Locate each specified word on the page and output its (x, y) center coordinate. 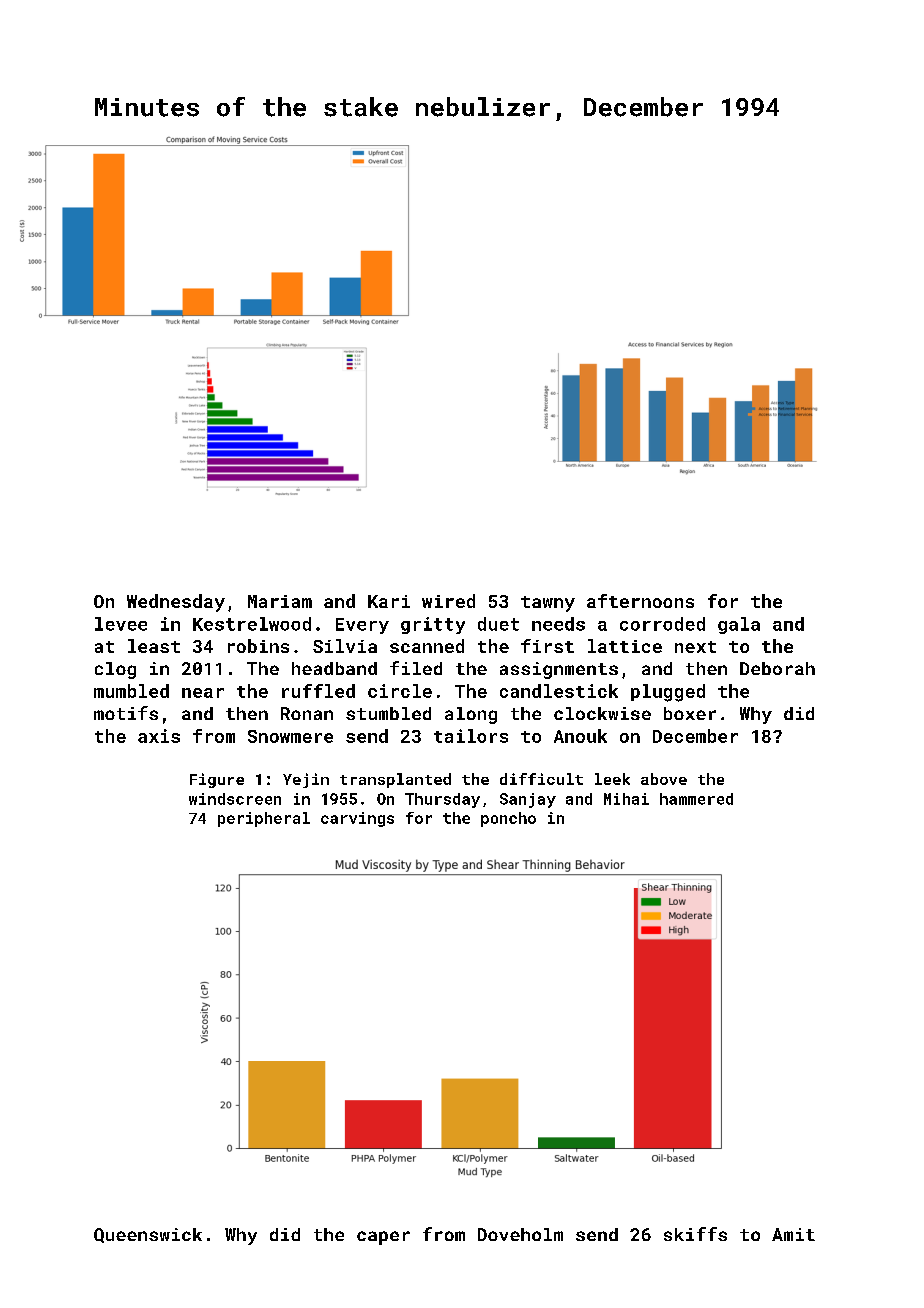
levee (121, 624)
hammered (696, 799)
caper (383, 1238)
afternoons (640, 601)
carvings (357, 819)
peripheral (264, 819)
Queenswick (148, 1235)
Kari (389, 601)
